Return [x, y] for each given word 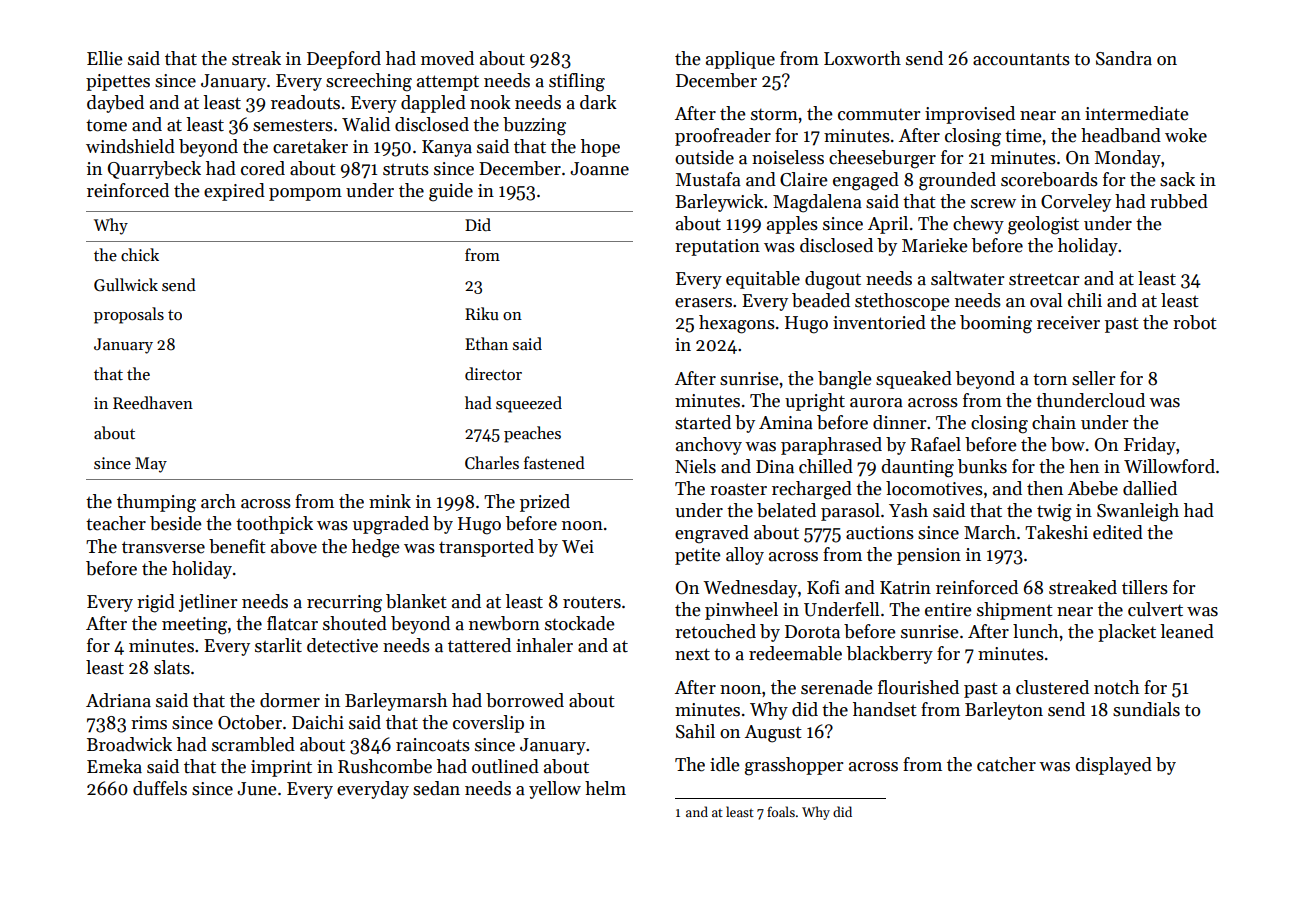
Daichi [318, 722]
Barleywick [719, 203]
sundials [1146, 709]
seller [1094, 378]
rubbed [1179, 201]
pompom [305, 194]
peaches [532, 434]
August [773, 734]
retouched [715, 631]
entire [948, 610]
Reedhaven [153, 402]
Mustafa [708, 179]
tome [106, 125]
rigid [156, 603]
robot [1195, 322]
